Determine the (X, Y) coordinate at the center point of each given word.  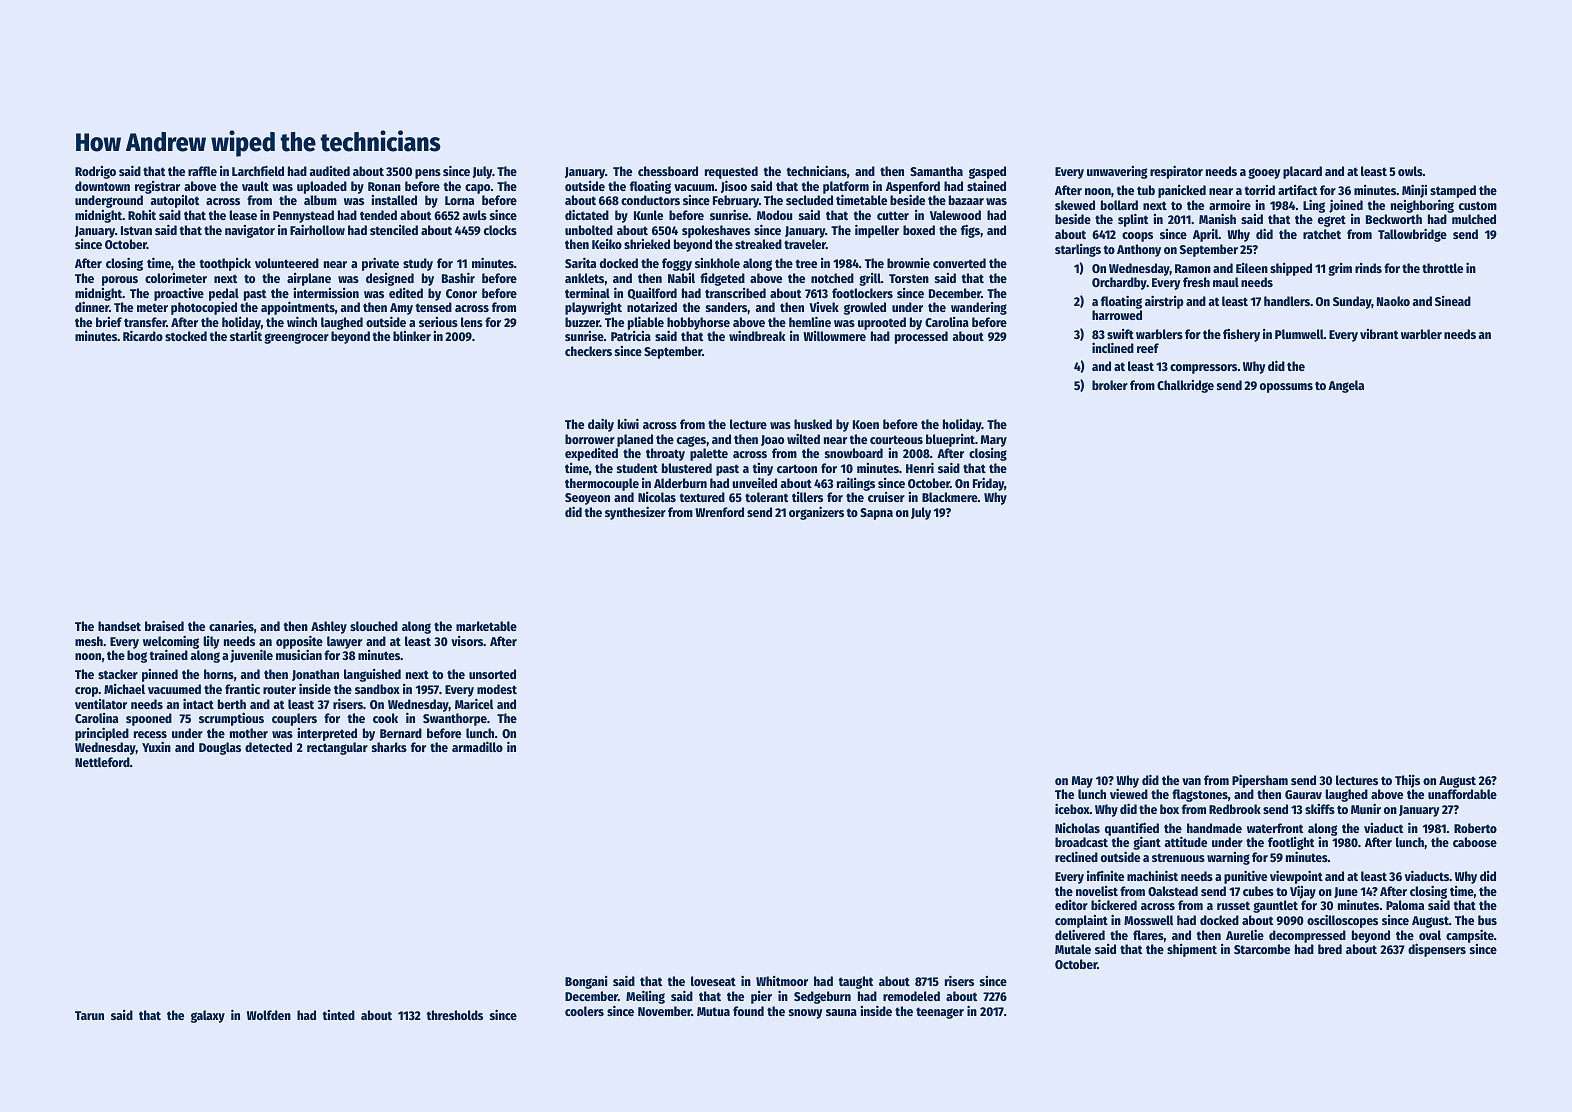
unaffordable (1462, 794)
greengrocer (296, 338)
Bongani (586, 982)
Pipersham (1260, 781)
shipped (1291, 269)
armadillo (477, 746)
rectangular (337, 748)
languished (372, 675)
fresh (1196, 282)
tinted (339, 1015)
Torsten (909, 278)
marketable (486, 626)
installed (394, 200)
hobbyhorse (698, 324)
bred (1330, 949)
